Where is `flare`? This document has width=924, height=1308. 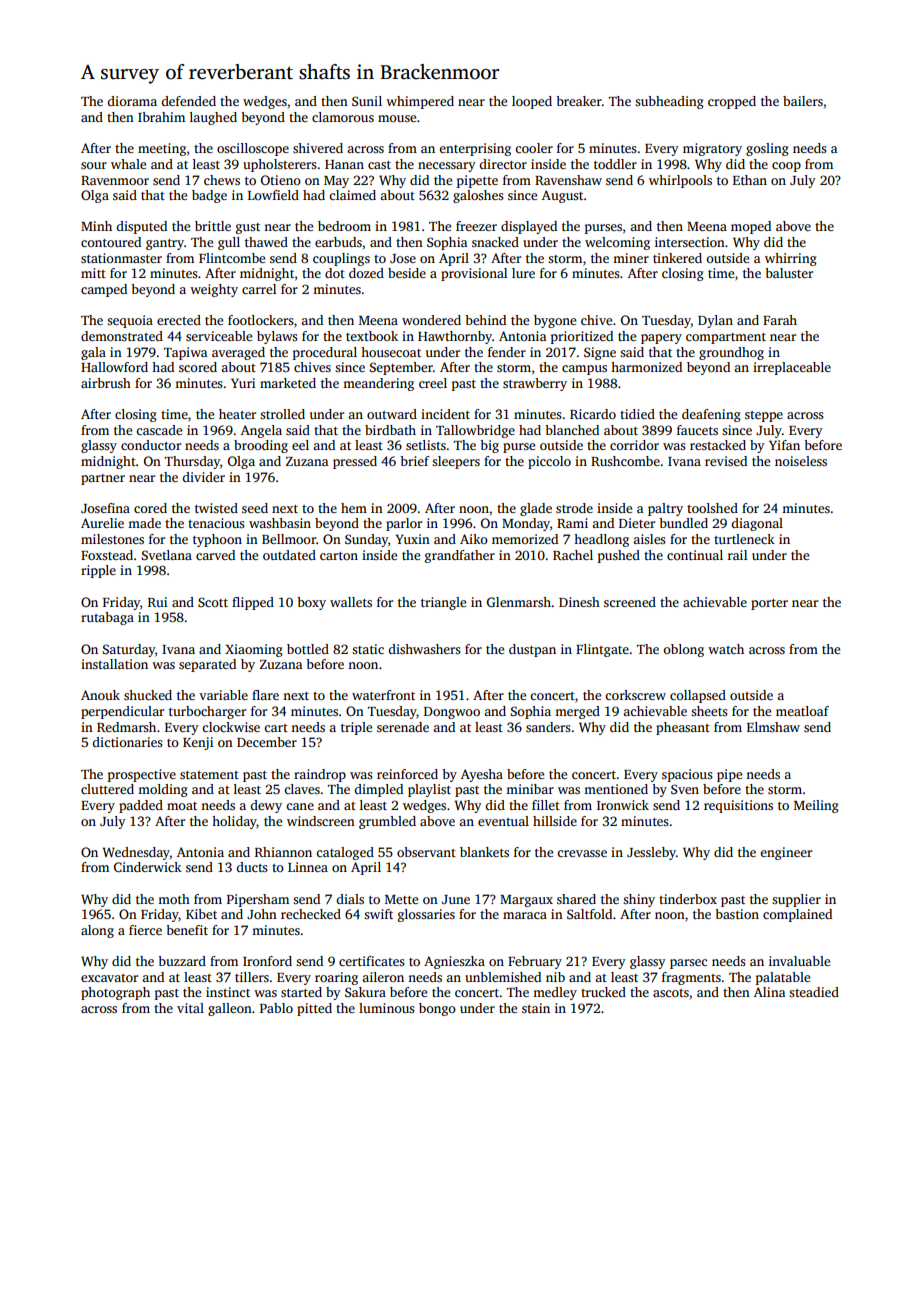
flare is located at coordinates (265, 695).
